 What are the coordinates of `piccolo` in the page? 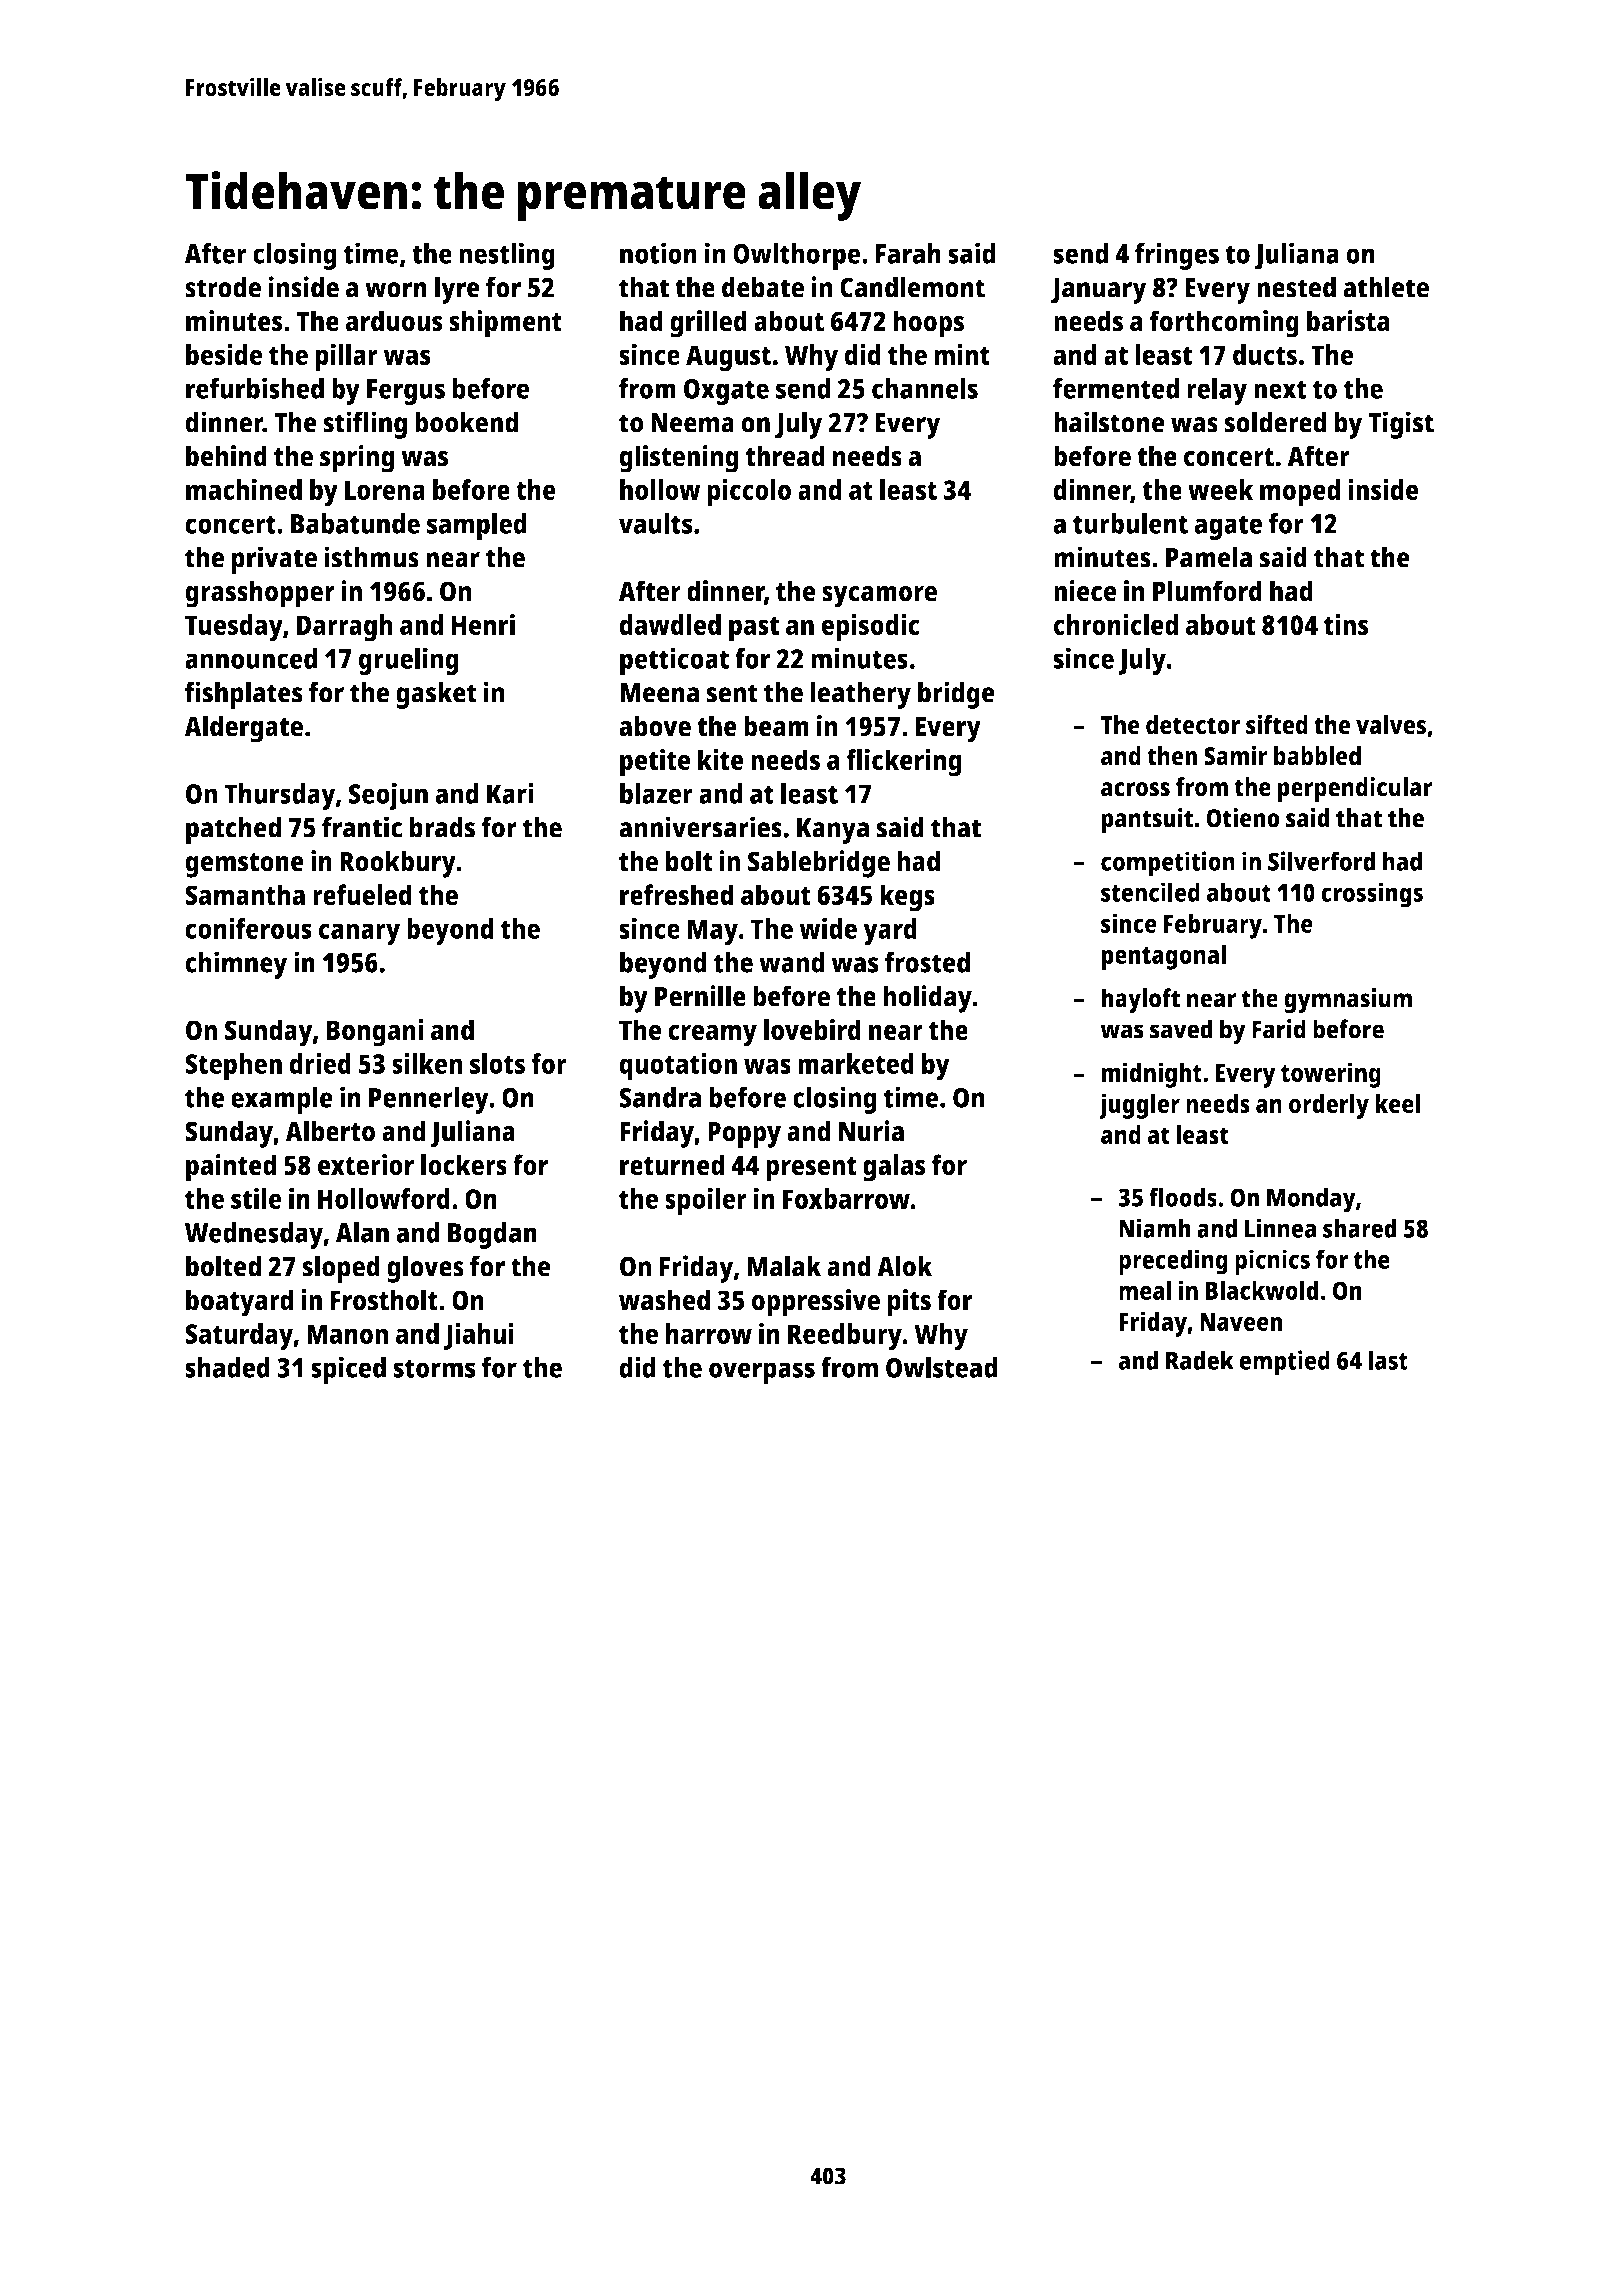 It's located at (749, 493).
